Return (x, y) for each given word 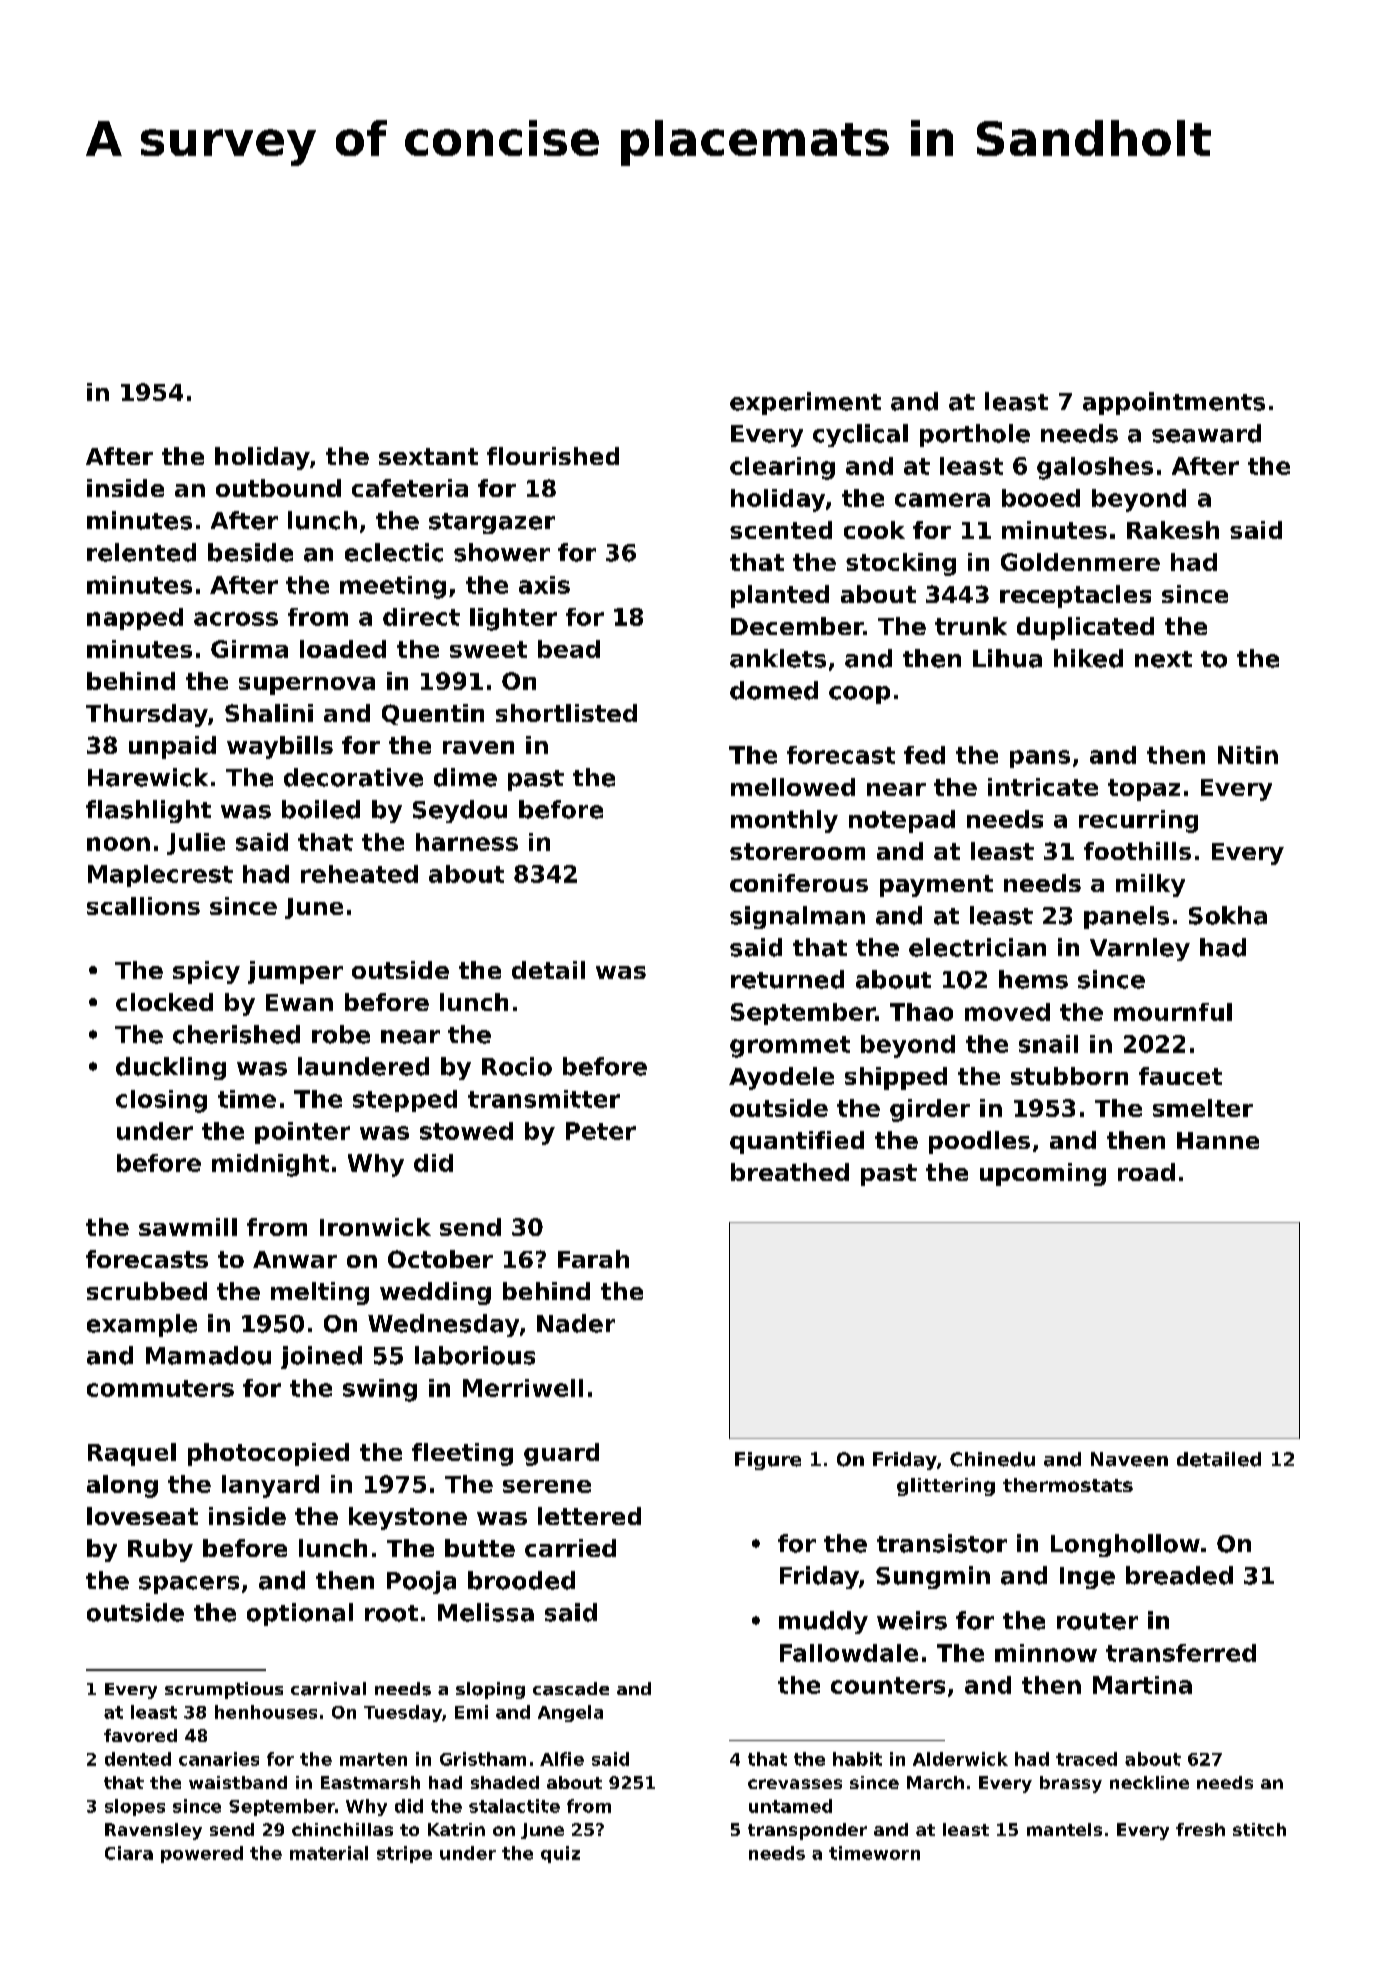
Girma (249, 649)
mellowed (793, 787)
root (391, 1613)
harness (467, 842)
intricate (1043, 787)
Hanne (1218, 1140)
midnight (270, 1165)
